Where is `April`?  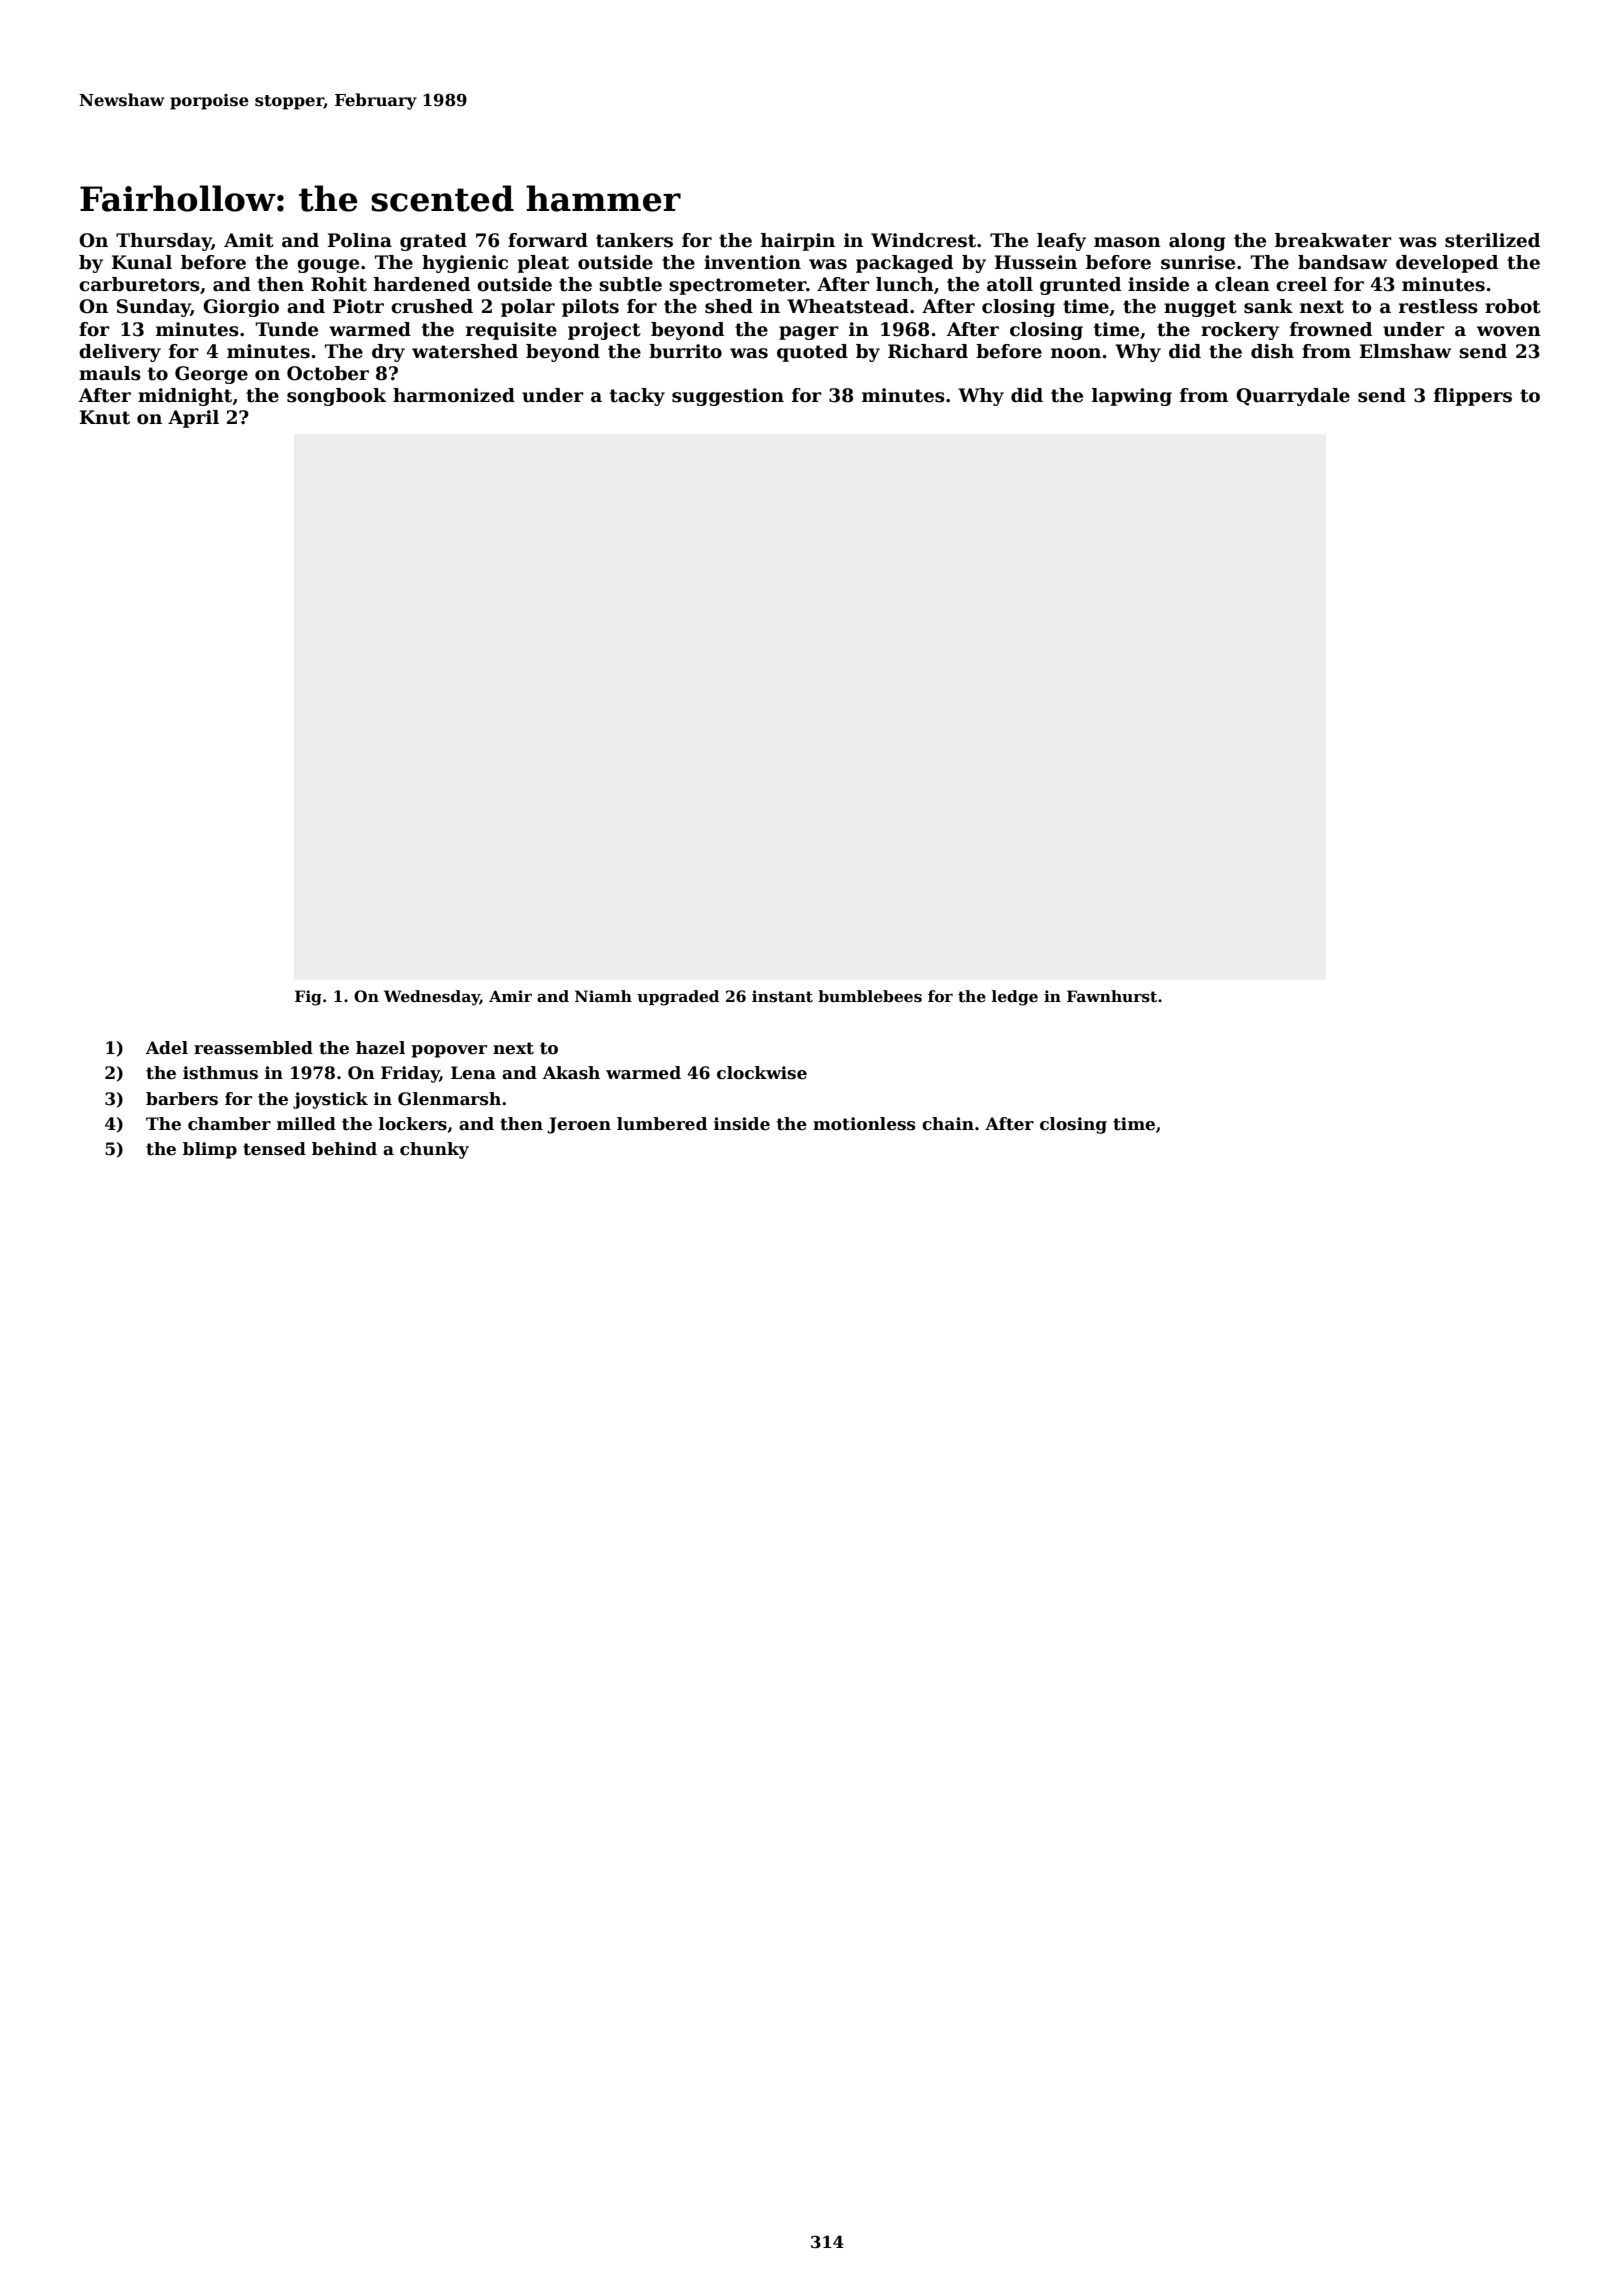
April is located at coordinates (193, 419).
